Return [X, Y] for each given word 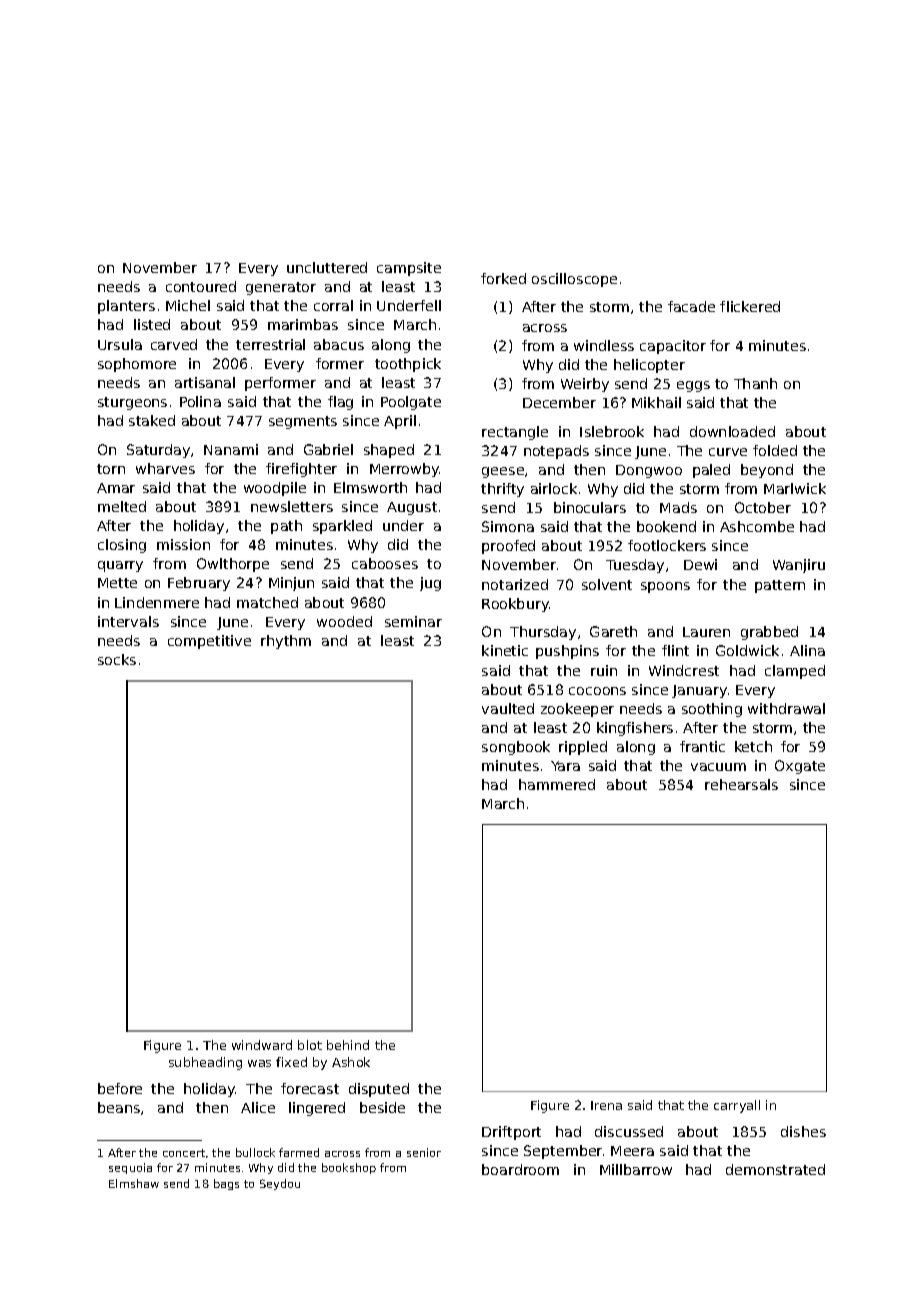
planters [126, 307]
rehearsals [741, 784]
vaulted [508, 708]
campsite [409, 269]
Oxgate [800, 767]
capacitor [673, 347]
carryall [737, 1106]
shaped [389, 451]
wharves [165, 468]
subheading [205, 1063]
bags [226, 1184]
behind [348, 1045]
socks [117, 659]
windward [262, 1045]
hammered [557, 784]
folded [775, 450]
